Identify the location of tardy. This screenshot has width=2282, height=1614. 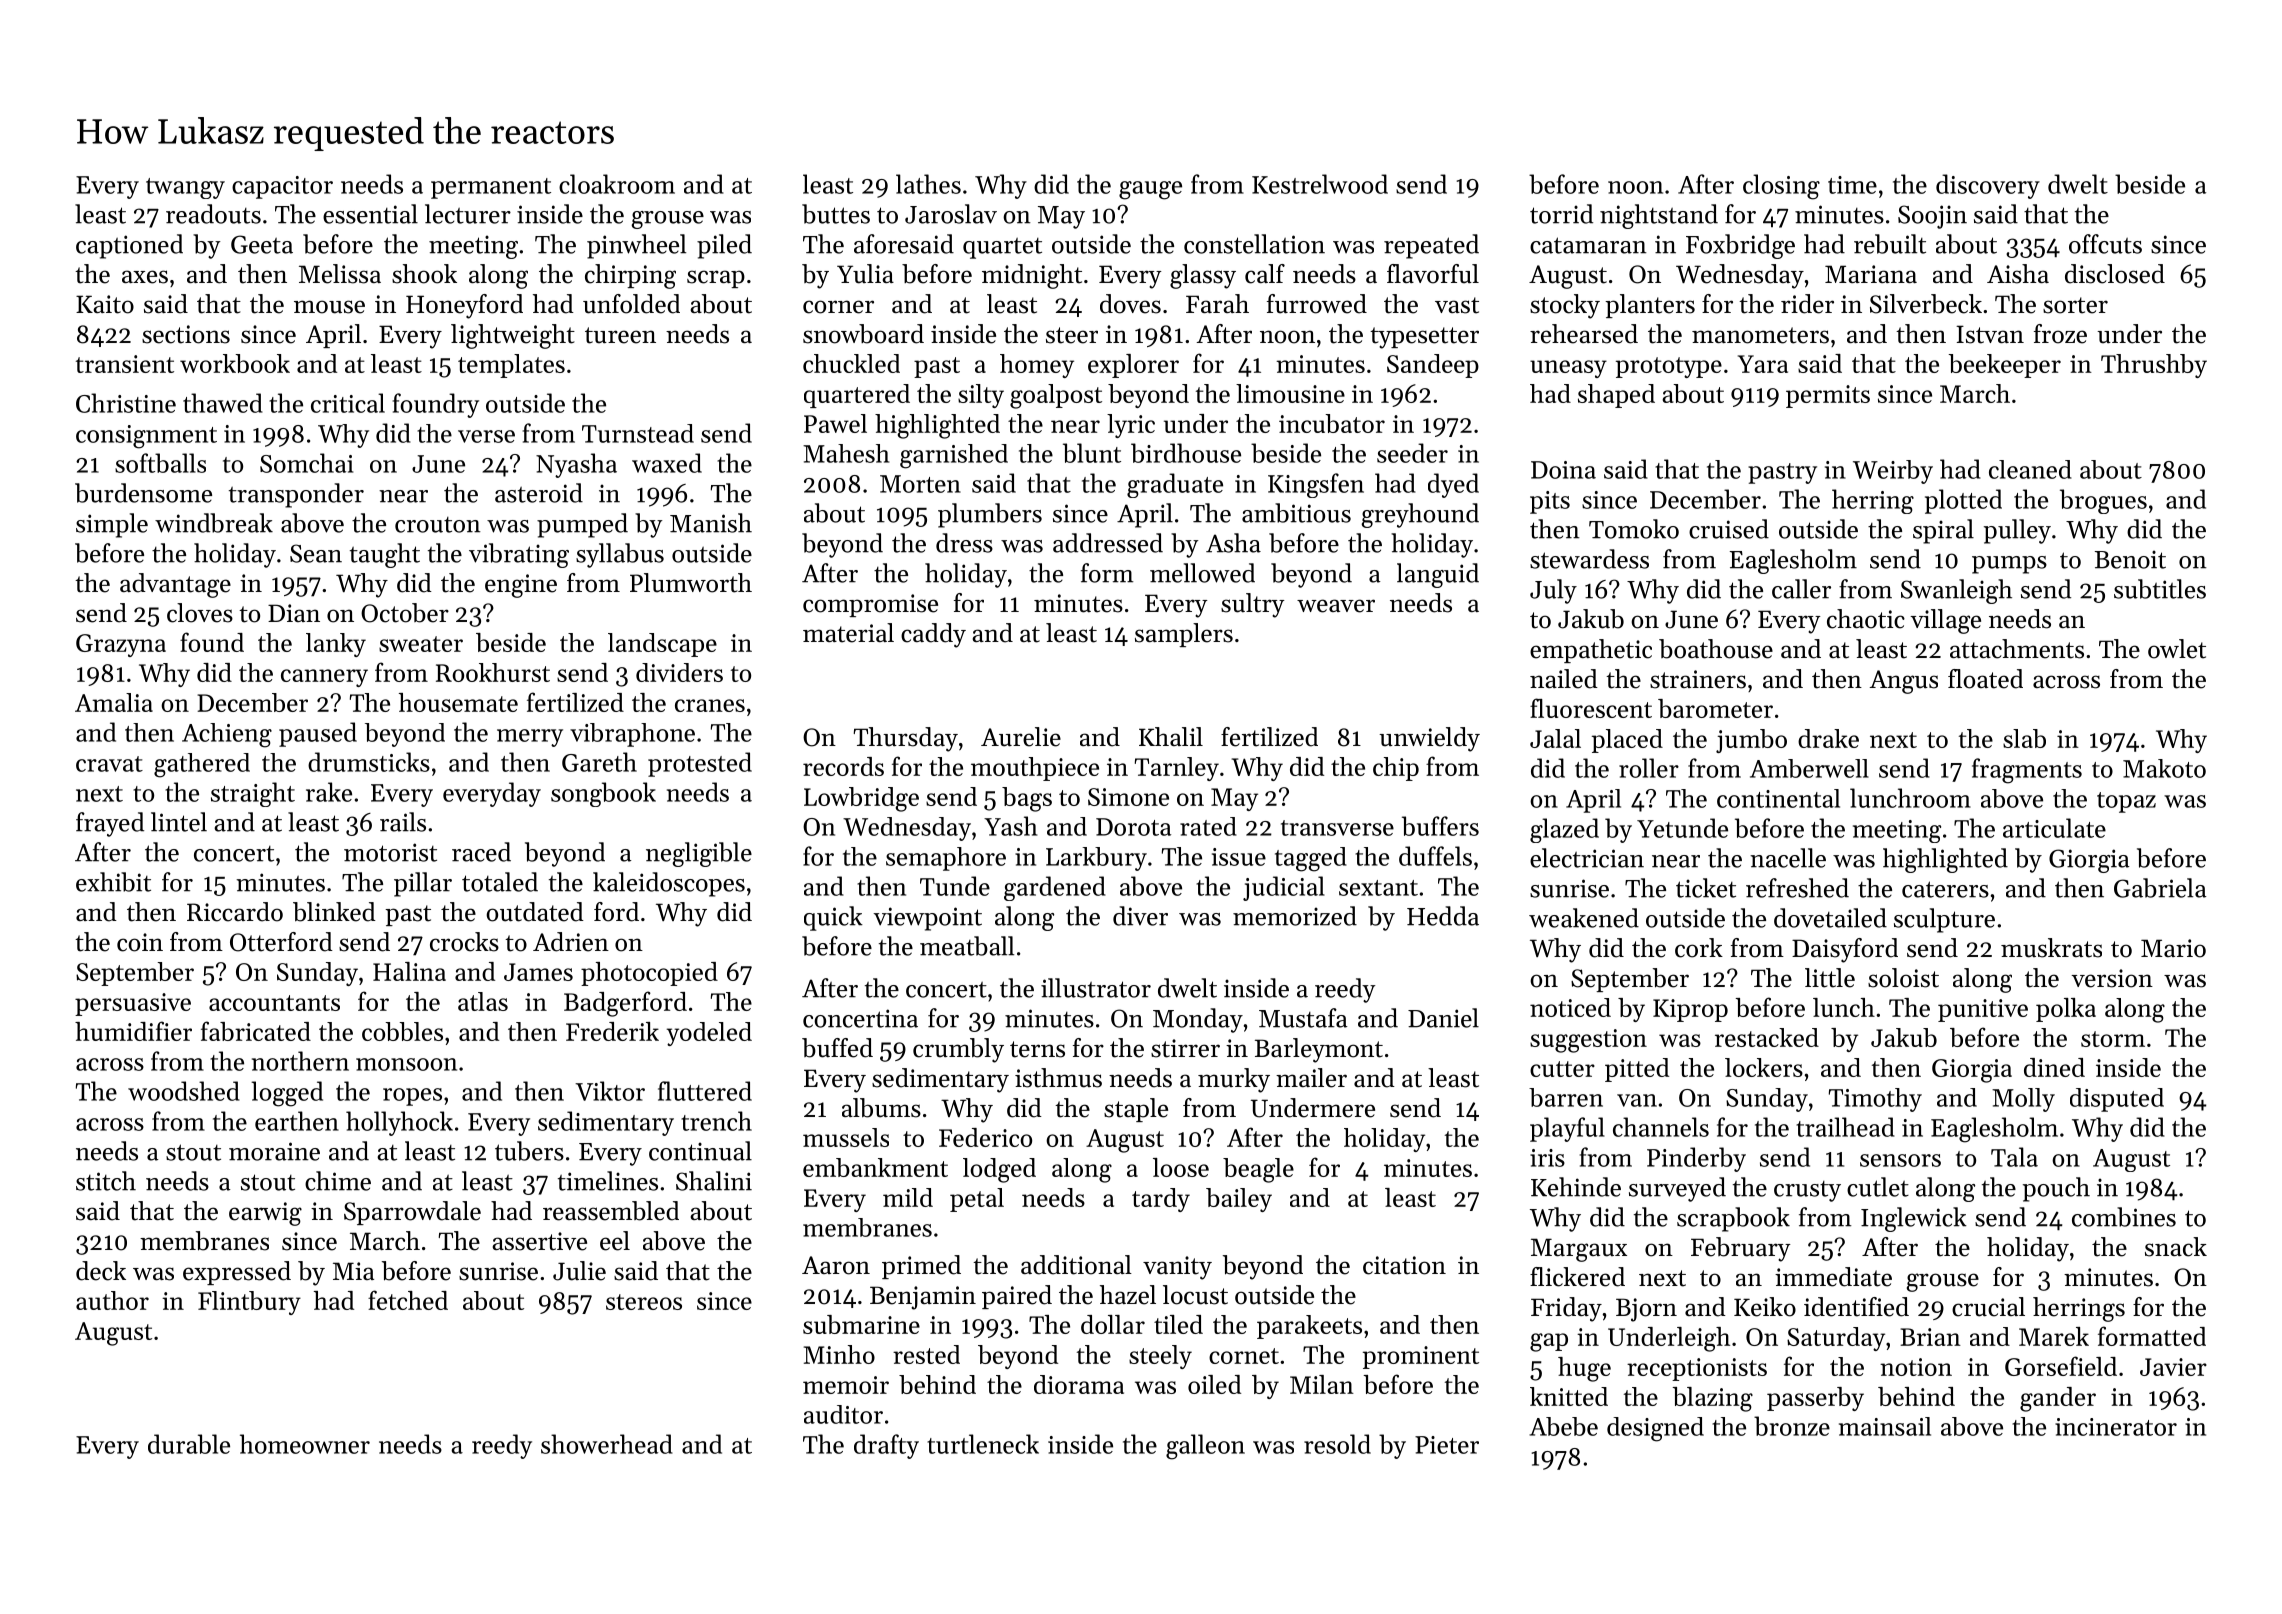
(1161, 1200).
